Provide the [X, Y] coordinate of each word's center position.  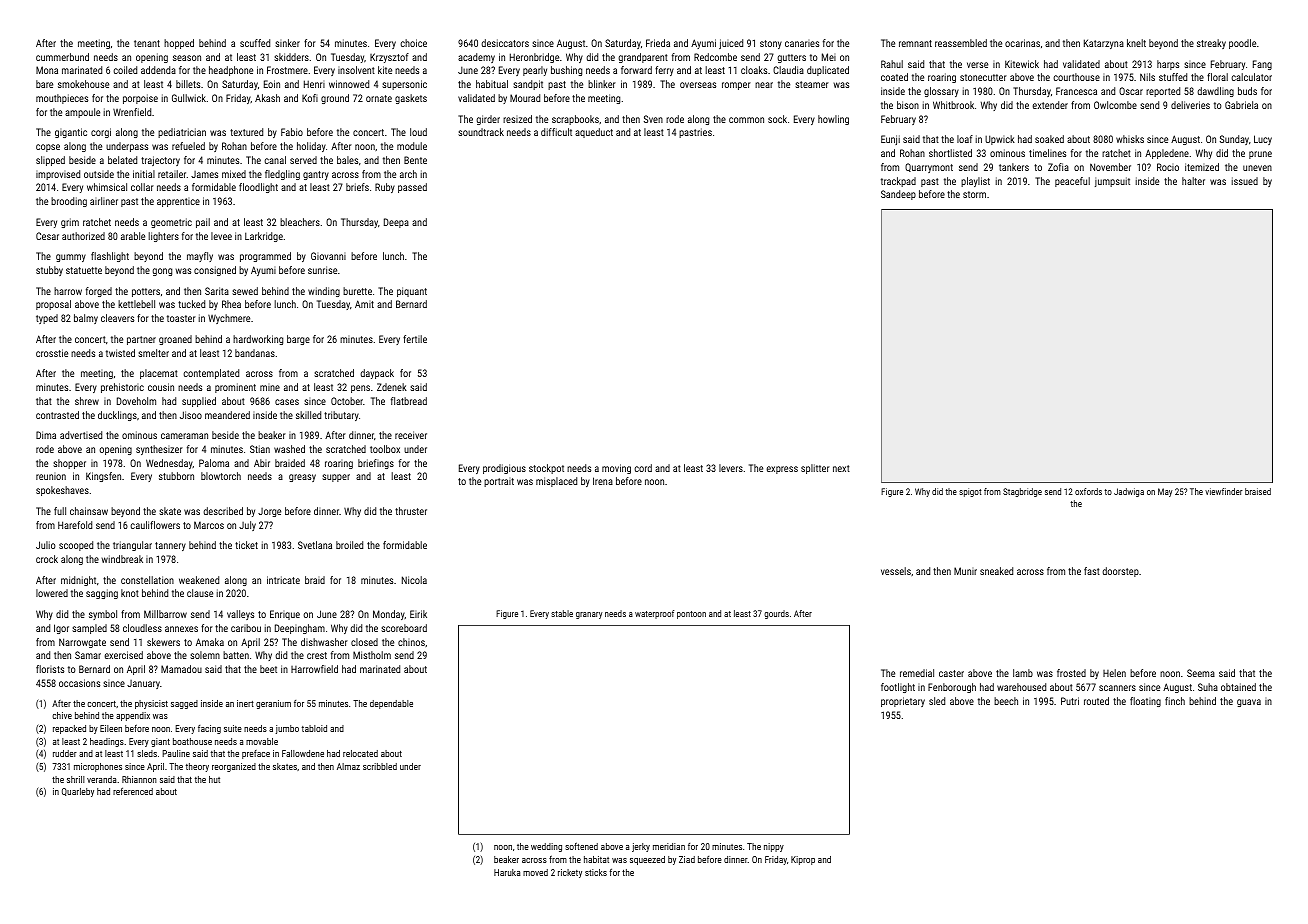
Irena [603, 481]
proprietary [903, 702]
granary [589, 615]
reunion [51, 476]
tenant [147, 43]
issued [1244, 181]
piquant [412, 292]
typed [47, 319]
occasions [79, 683]
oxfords [1088, 491]
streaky [1211, 44]
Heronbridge [534, 58]
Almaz [348, 766]
